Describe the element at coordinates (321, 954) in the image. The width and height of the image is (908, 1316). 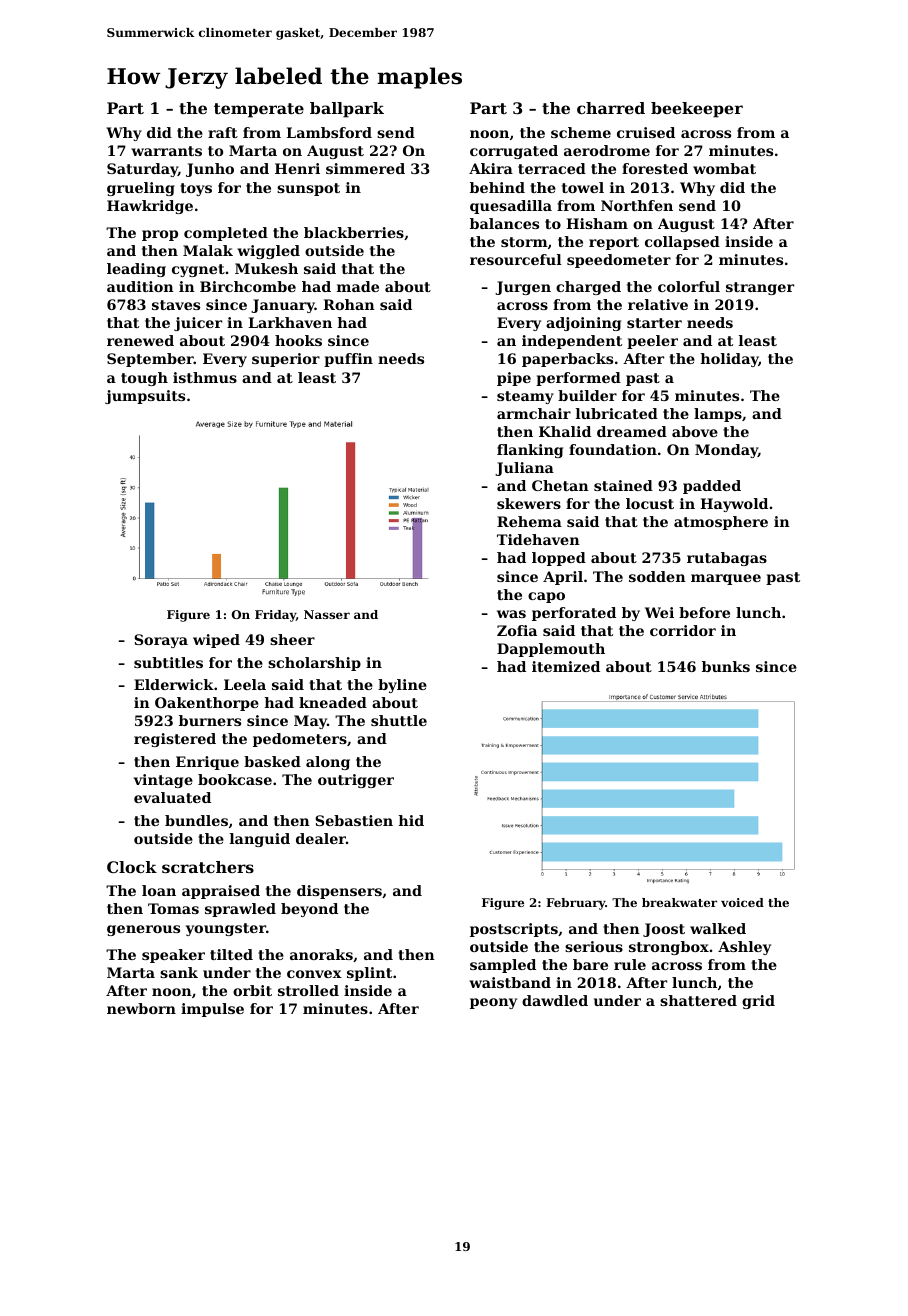
I see `anoraks` at that location.
